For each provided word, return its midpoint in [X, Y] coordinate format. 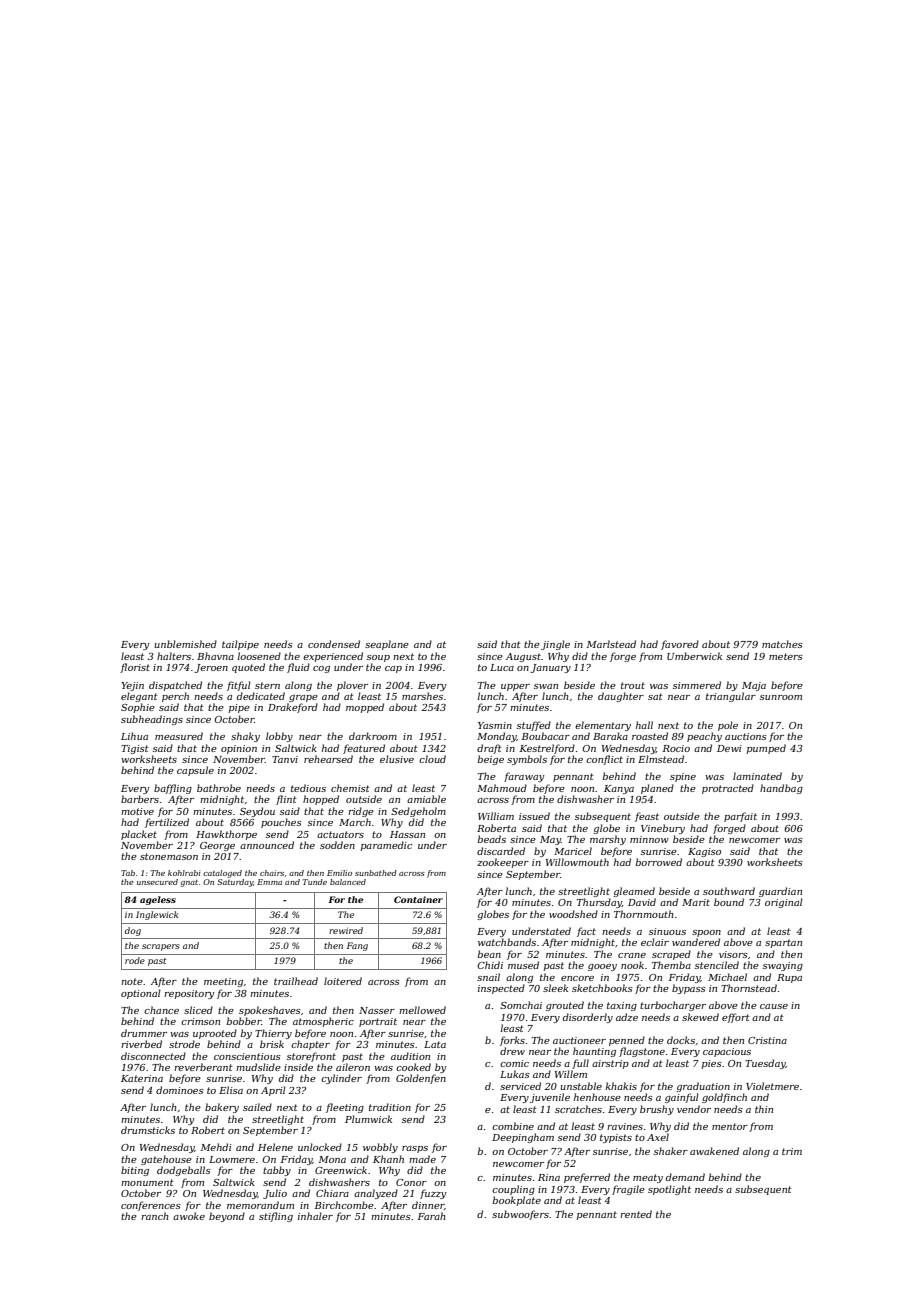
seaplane [387, 645]
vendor [694, 1109]
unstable [581, 1086]
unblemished [186, 644]
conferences [151, 1206]
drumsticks [148, 1130]
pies [712, 1064]
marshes [422, 696]
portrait [378, 1022]
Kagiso [704, 852]
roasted [650, 736]
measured [179, 736]
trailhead [296, 981]
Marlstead [611, 644]
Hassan [407, 834]
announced [267, 845]
